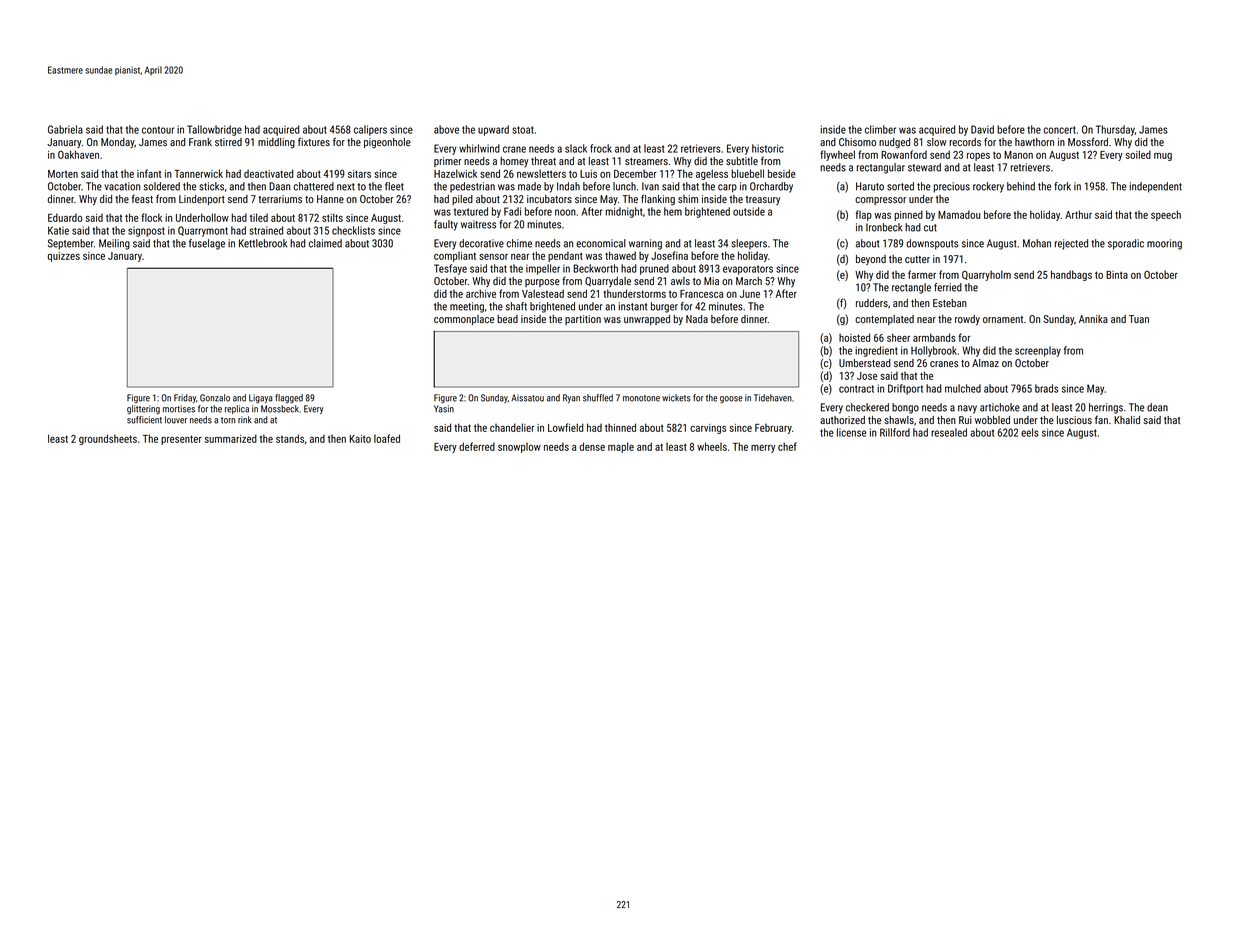 The height and width of the screenshot is (952, 1233). What do you see at coordinates (1046, 388) in the screenshot?
I see `brads` at bounding box center [1046, 388].
